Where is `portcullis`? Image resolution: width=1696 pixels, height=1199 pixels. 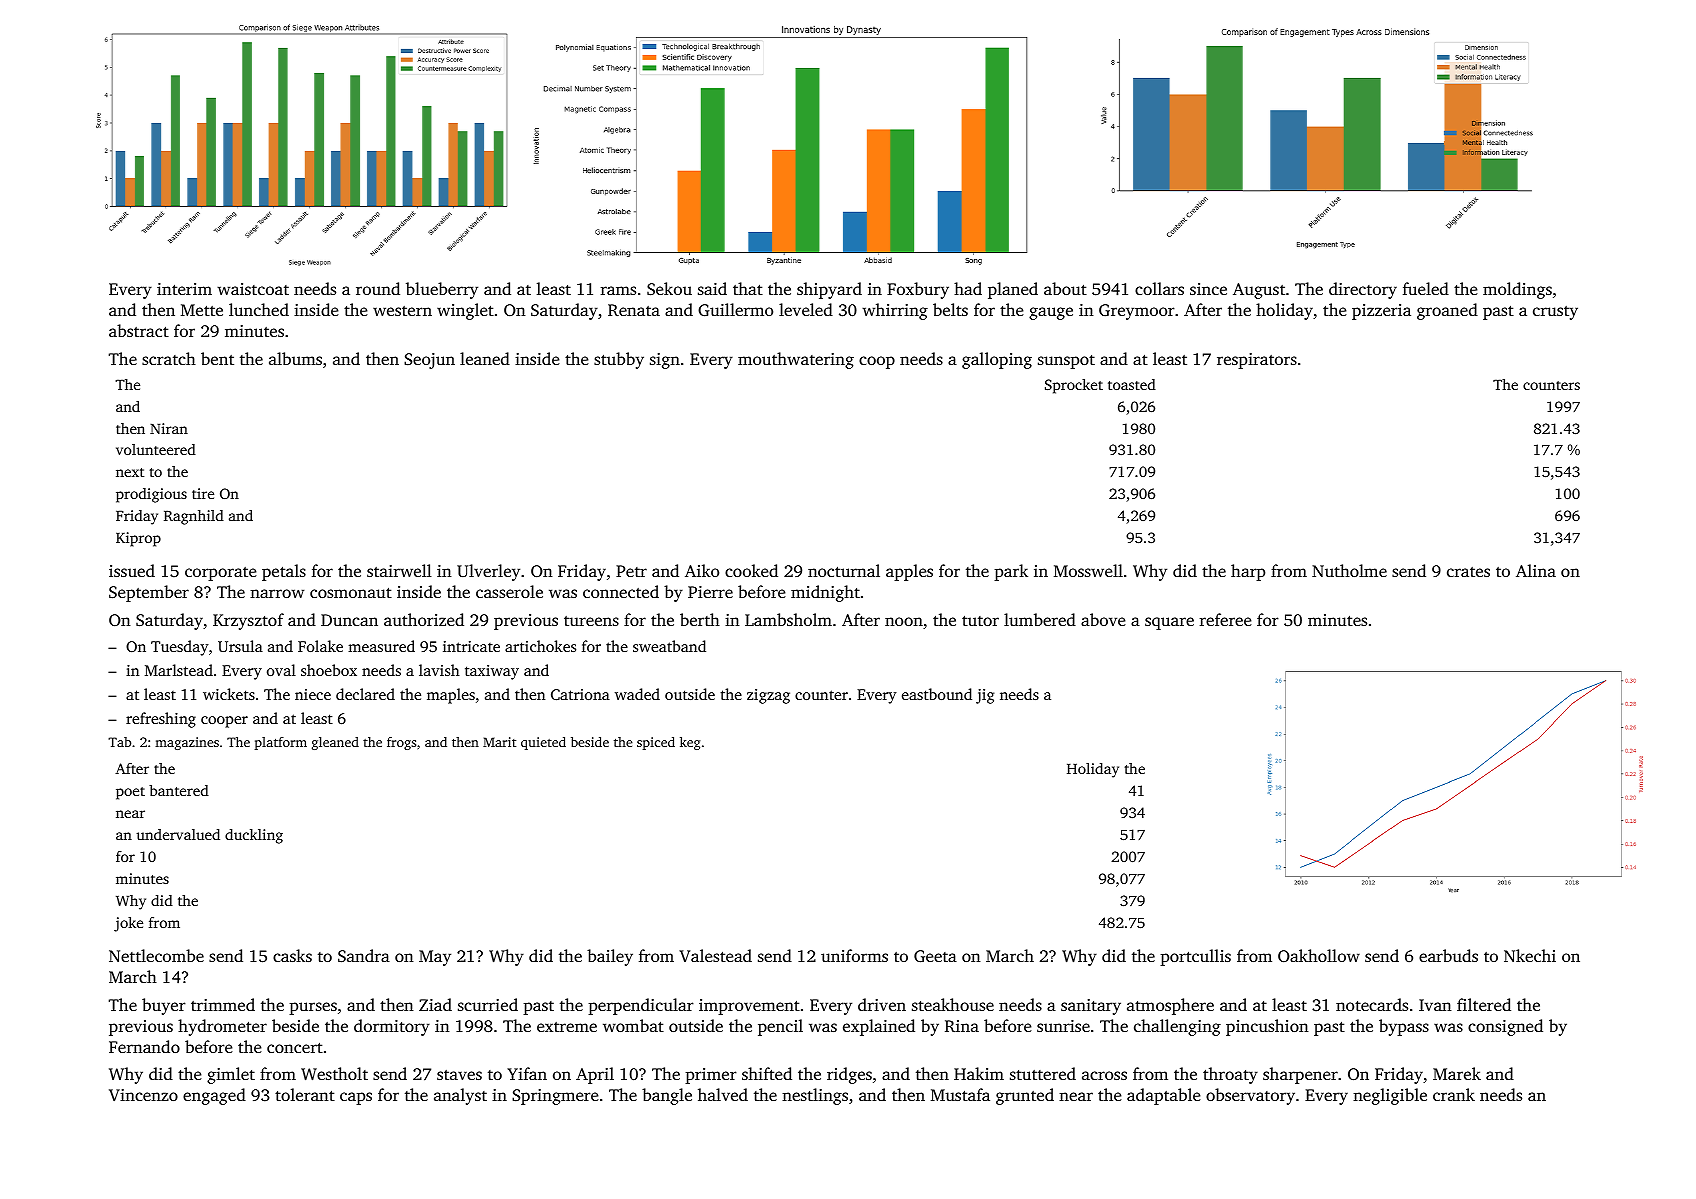
portcullis is located at coordinates (1195, 957).
